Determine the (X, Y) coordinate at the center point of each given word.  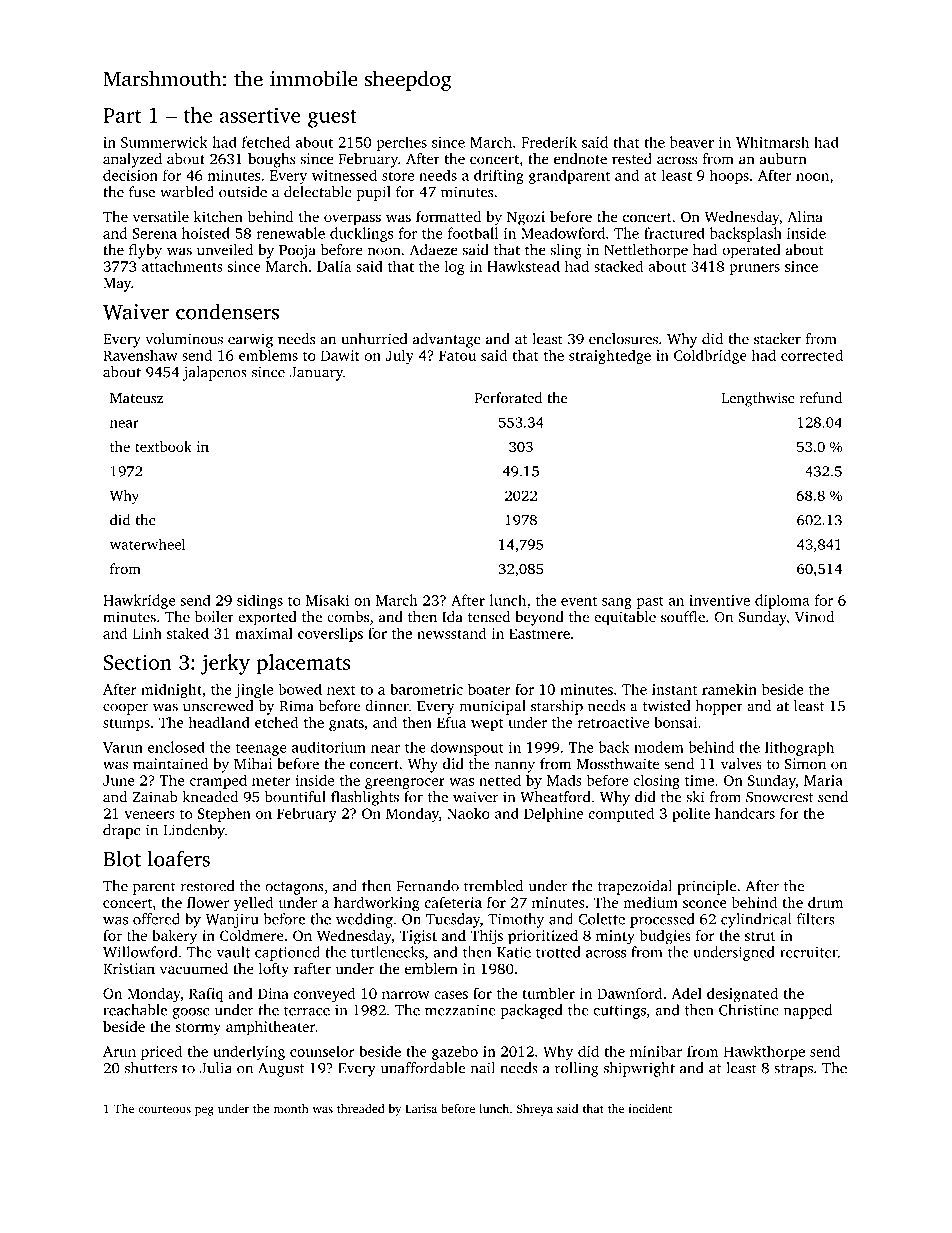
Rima (296, 706)
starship (557, 707)
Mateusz (136, 398)
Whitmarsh (772, 142)
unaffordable (422, 1068)
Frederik (549, 142)
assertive (260, 115)
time (699, 780)
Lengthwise (758, 399)
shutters (151, 1068)
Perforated (508, 398)
